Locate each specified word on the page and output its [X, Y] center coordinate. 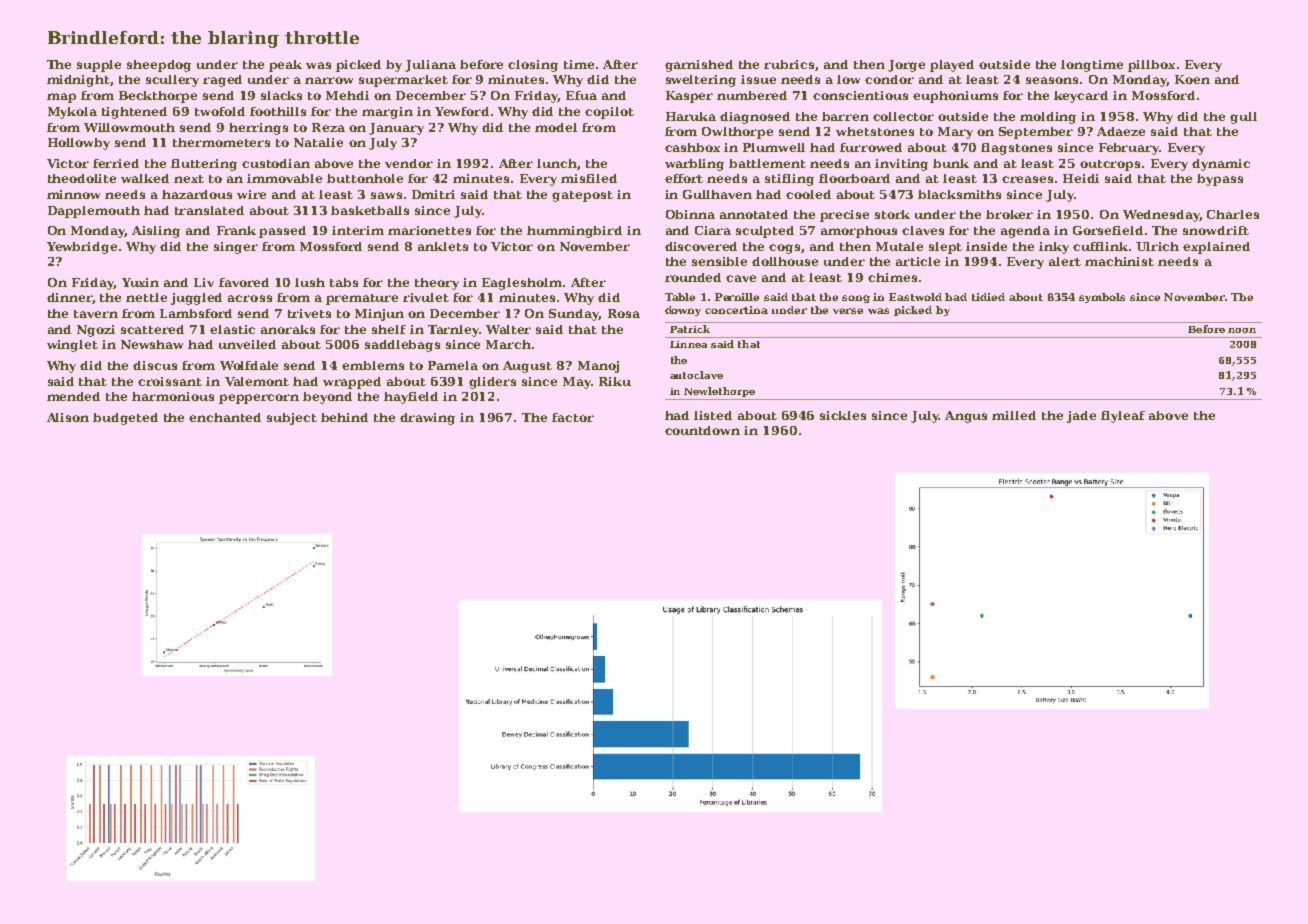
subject [292, 419]
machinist [1119, 261]
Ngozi [96, 331]
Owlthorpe [737, 133]
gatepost [582, 196]
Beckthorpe [158, 97]
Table [680, 297]
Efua [581, 95]
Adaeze [1121, 131]
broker [1009, 214]
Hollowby [79, 144]
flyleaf [1123, 417]
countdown [702, 430]
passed [282, 232]
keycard [1081, 97]
